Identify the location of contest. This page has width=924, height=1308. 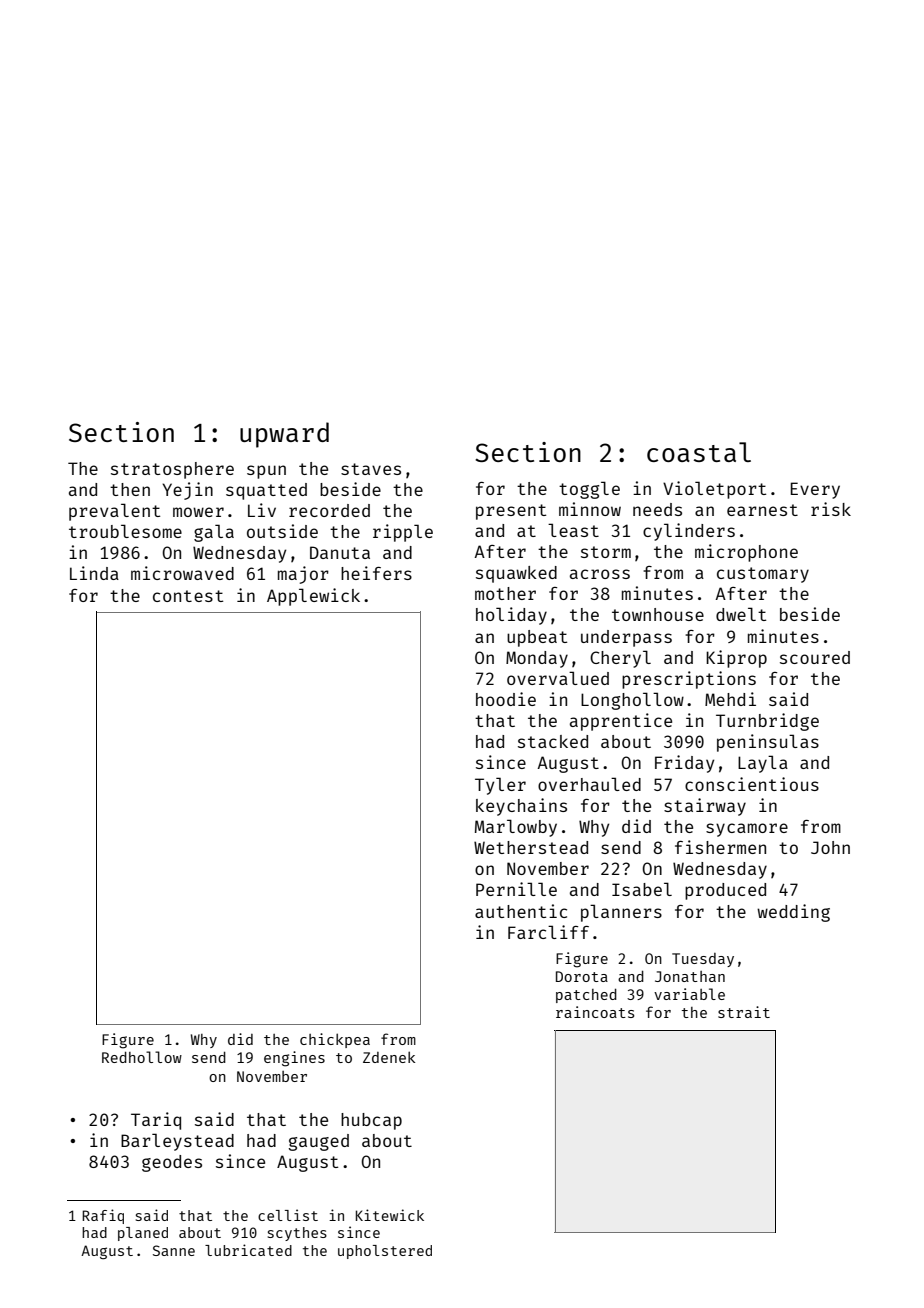
(188, 596).
